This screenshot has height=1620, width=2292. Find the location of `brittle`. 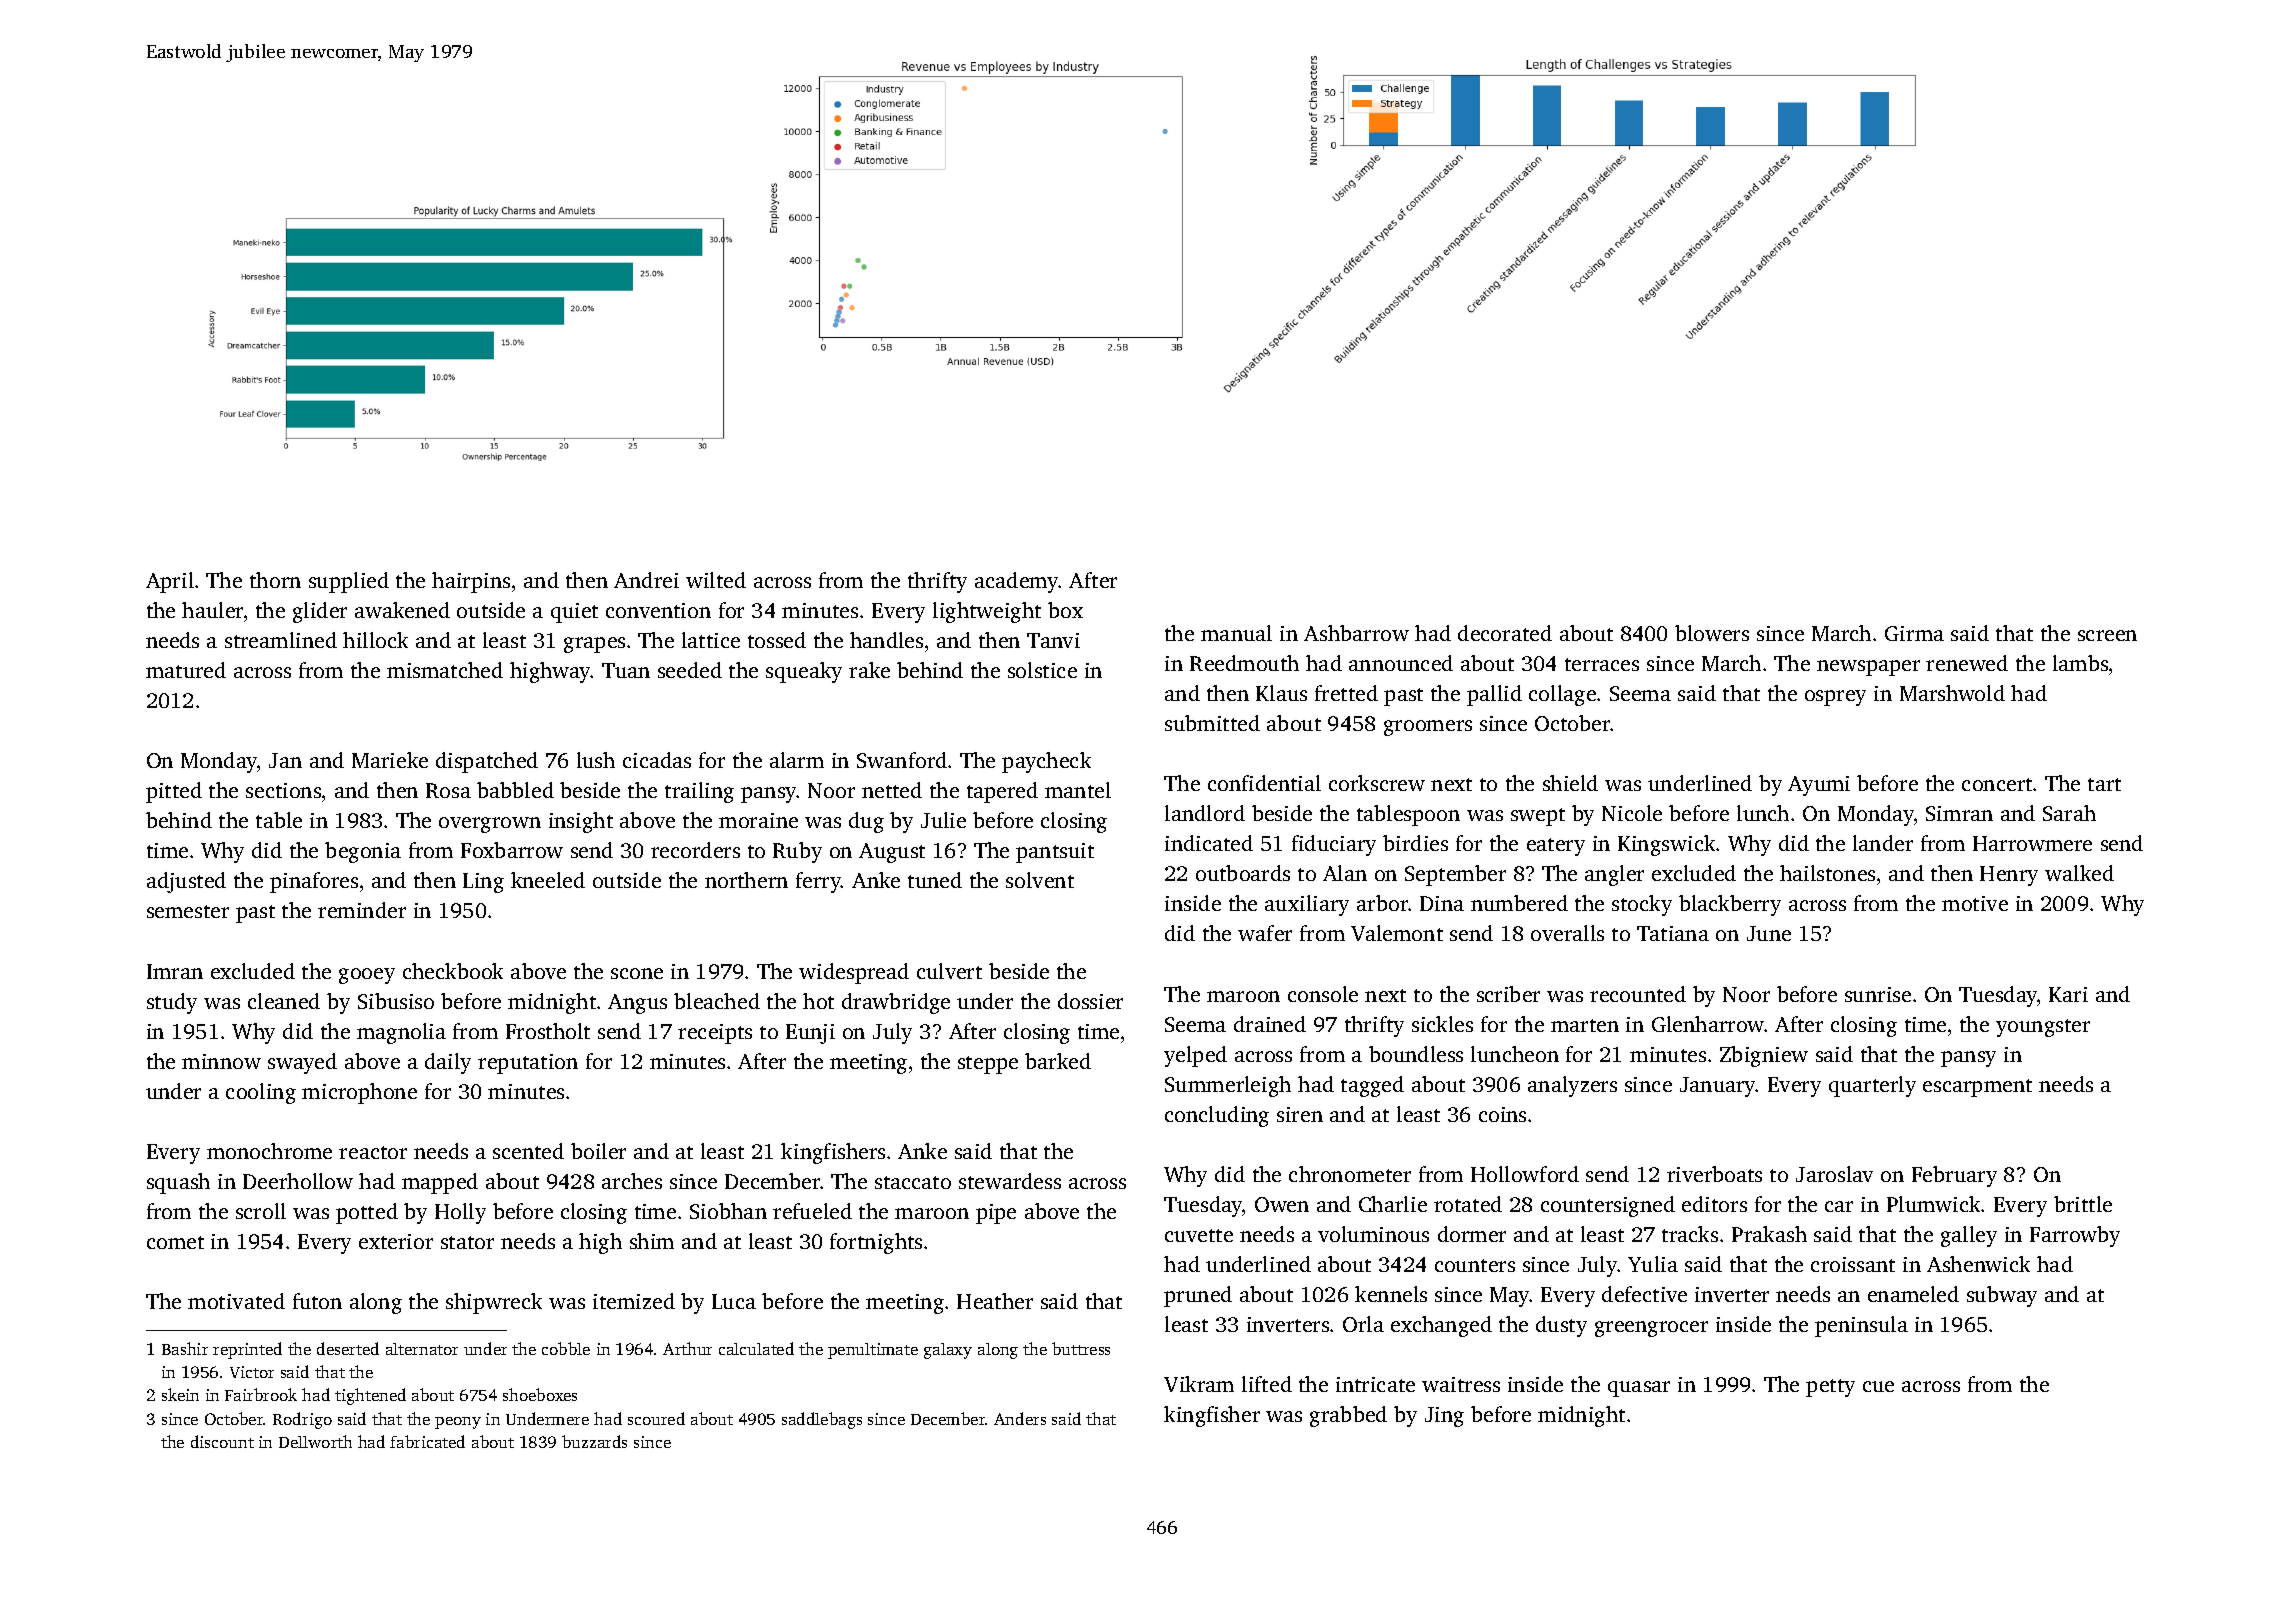

brittle is located at coordinates (2083, 1204).
